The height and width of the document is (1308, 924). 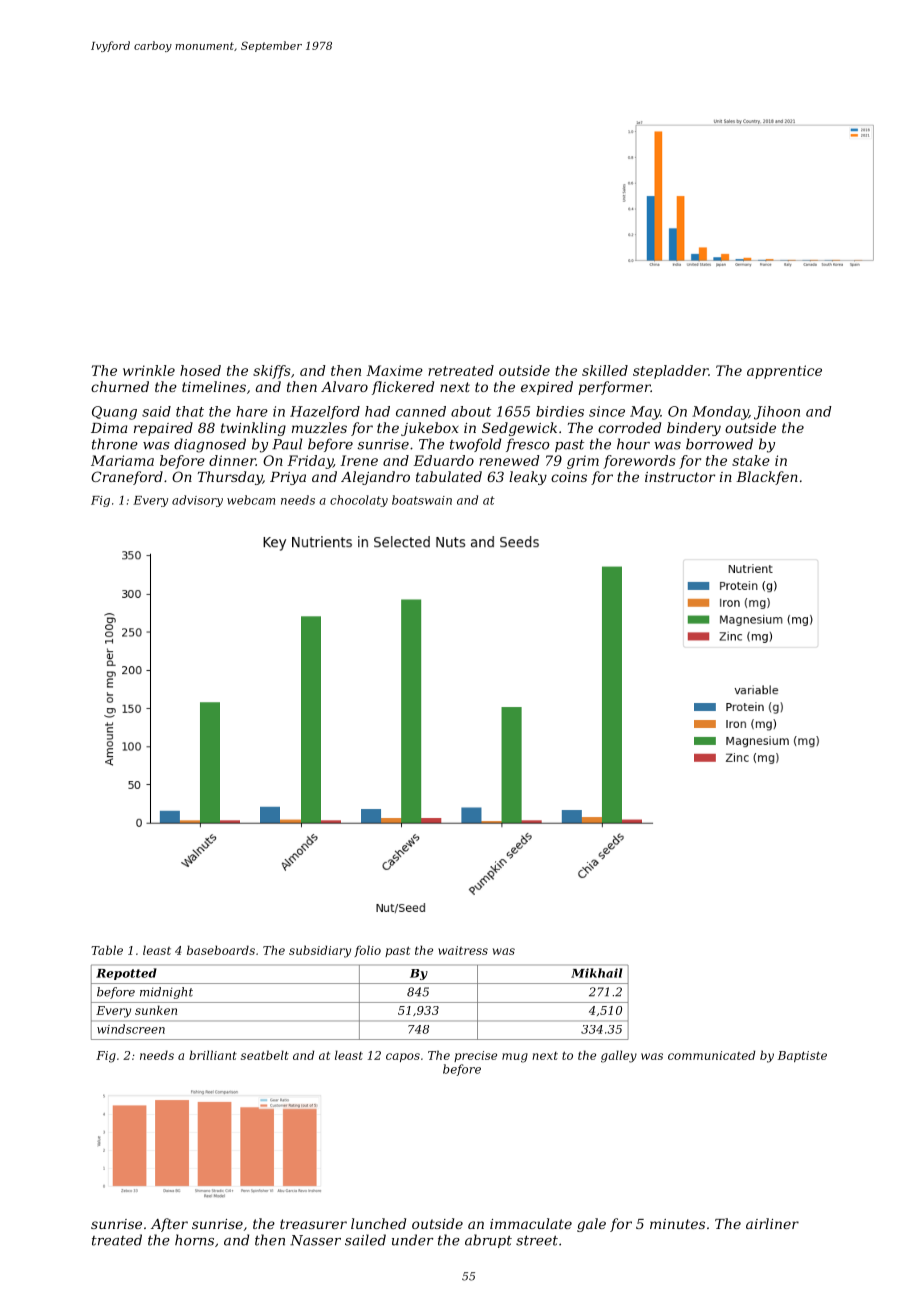 What do you see at coordinates (213, 1055) in the document?
I see `brilliant` at bounding box center [213, 1055].
